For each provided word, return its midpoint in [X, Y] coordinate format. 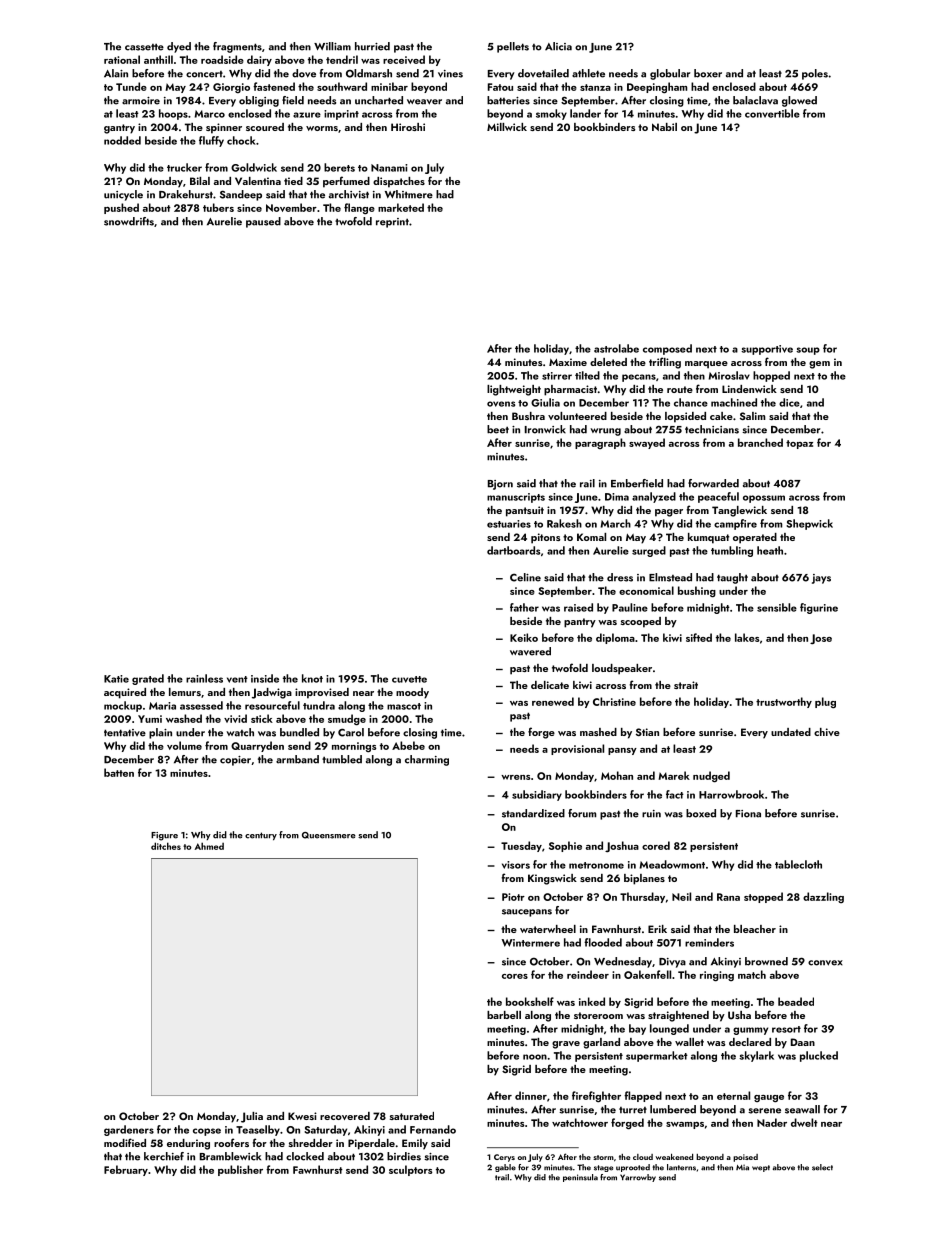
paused [263, 222]
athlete [588, 73]
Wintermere [531, 943]
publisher [240, 1170]
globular [670, 74]
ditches [166, 846]
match [752, 974]
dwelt [804, 1122]
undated [791, 732]
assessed [201, 705]
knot [312, 678]
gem [819, 365]
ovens [501, 404]
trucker [184, 167]
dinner [531, 1095]
